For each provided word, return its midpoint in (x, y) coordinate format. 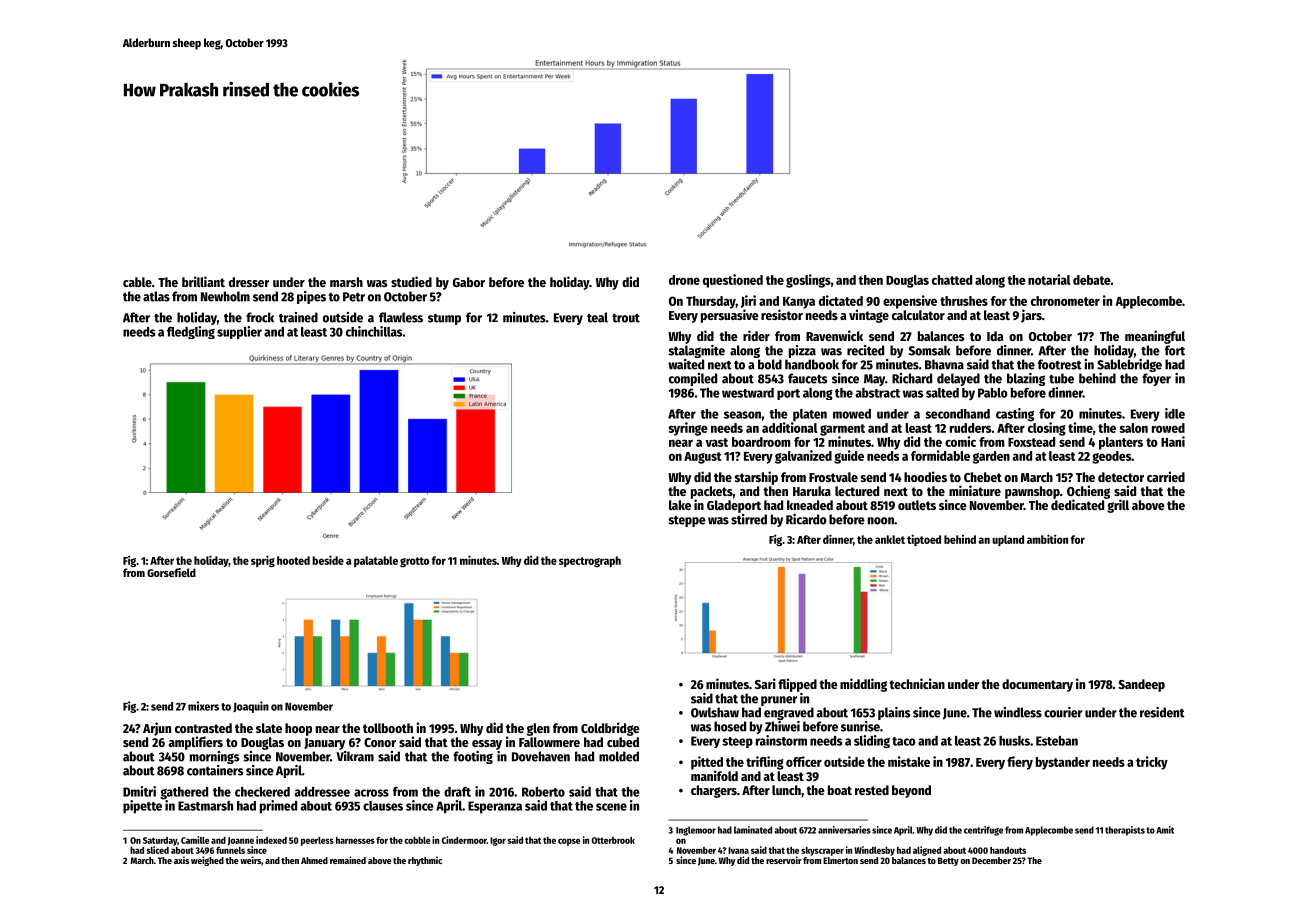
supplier (239, 332)
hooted (293, 560)
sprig (263, 561)
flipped (797, 685)
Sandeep (1141, 685)
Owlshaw (715, 712)
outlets (917, 505)
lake (680, 505)
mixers (203, 706)
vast (717, 442)
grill (1118, 506)
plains (894, 713)
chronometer (1065, 301)
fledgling (191, 332)
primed (278, 807)
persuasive (730, 316)
